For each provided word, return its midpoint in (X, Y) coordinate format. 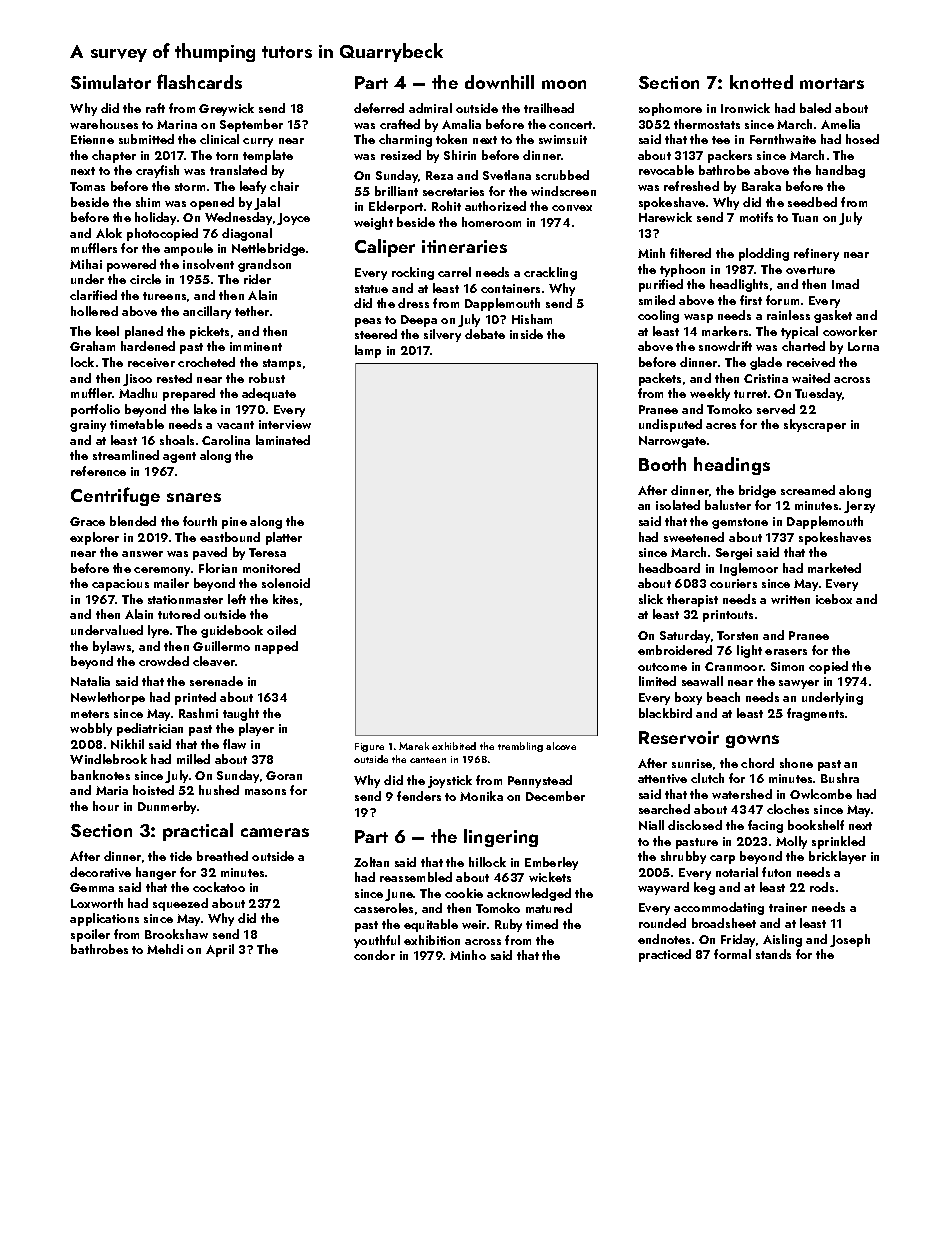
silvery (442, 335)
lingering (501, 838)
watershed (742, 794)
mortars (832, 83)
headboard (669, 568)
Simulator (111, 82)
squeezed (180, 904)
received (811, 362)
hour (106, 806)
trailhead (549, 108)
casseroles (383, 908)
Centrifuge (115, 496)
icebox (834, 599)
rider (257, 279)
